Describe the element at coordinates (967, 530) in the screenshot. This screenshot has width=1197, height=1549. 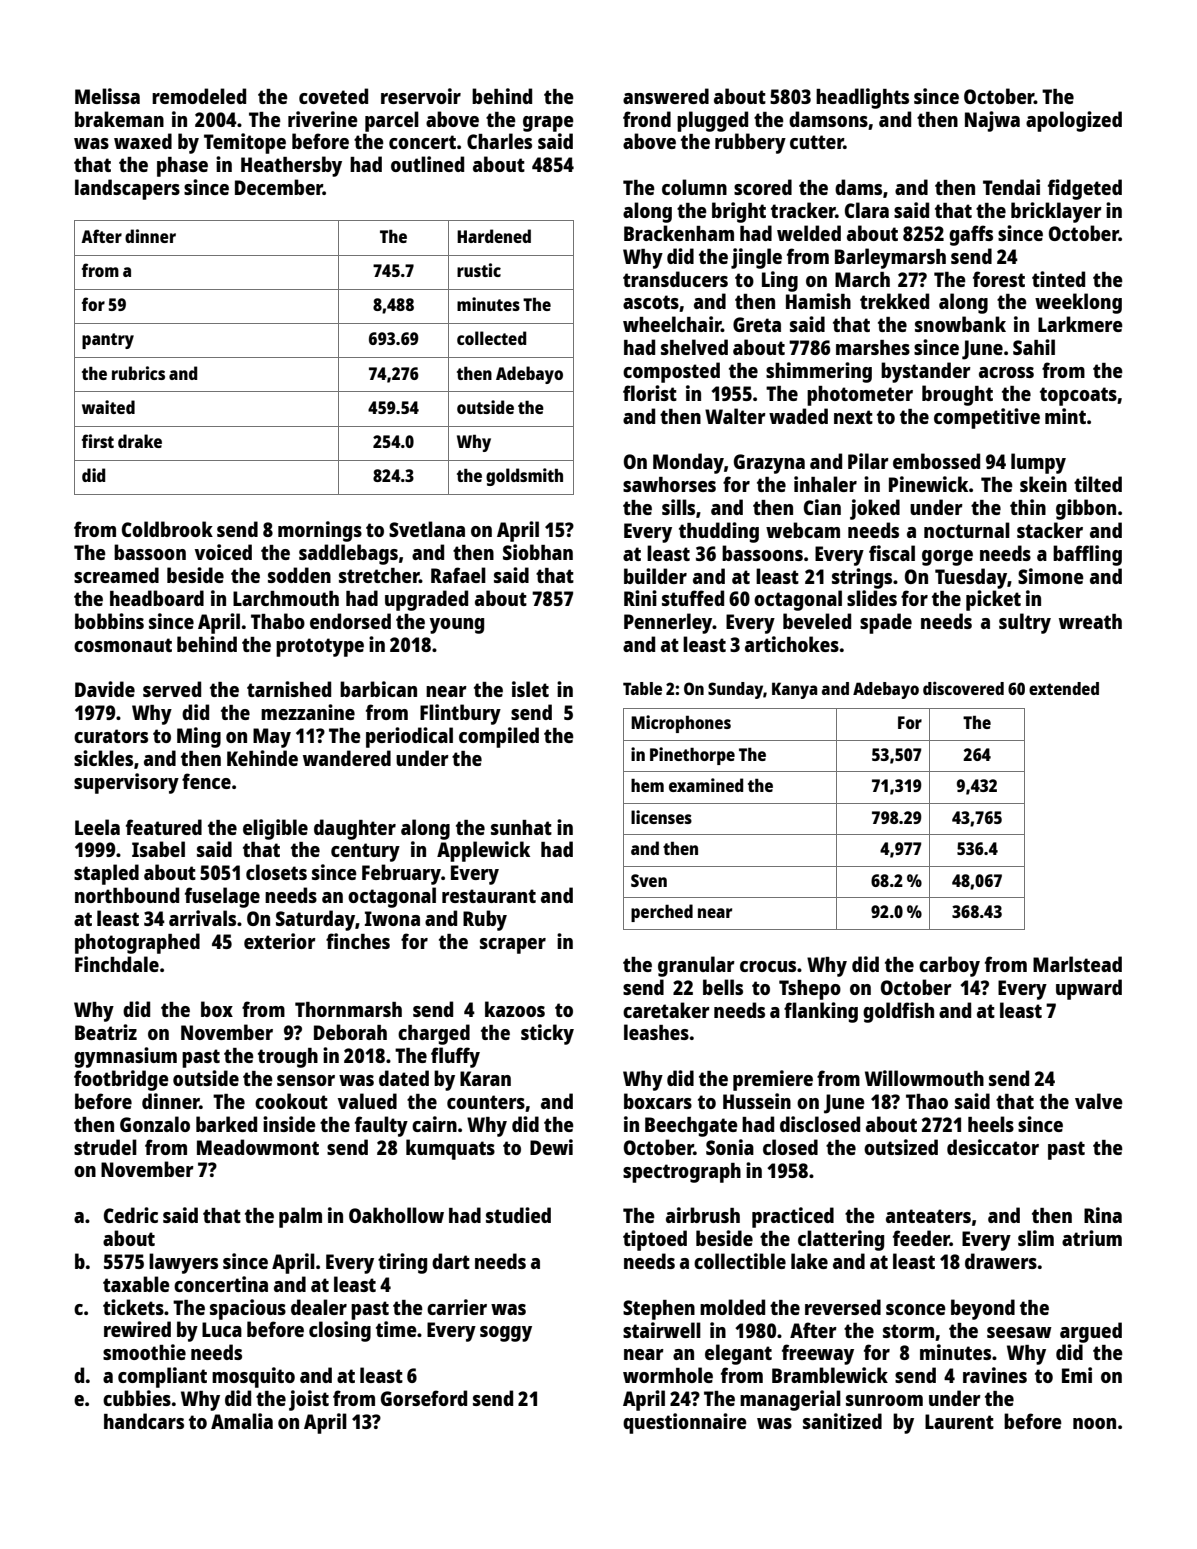
I see `nocturnal` at that location.
